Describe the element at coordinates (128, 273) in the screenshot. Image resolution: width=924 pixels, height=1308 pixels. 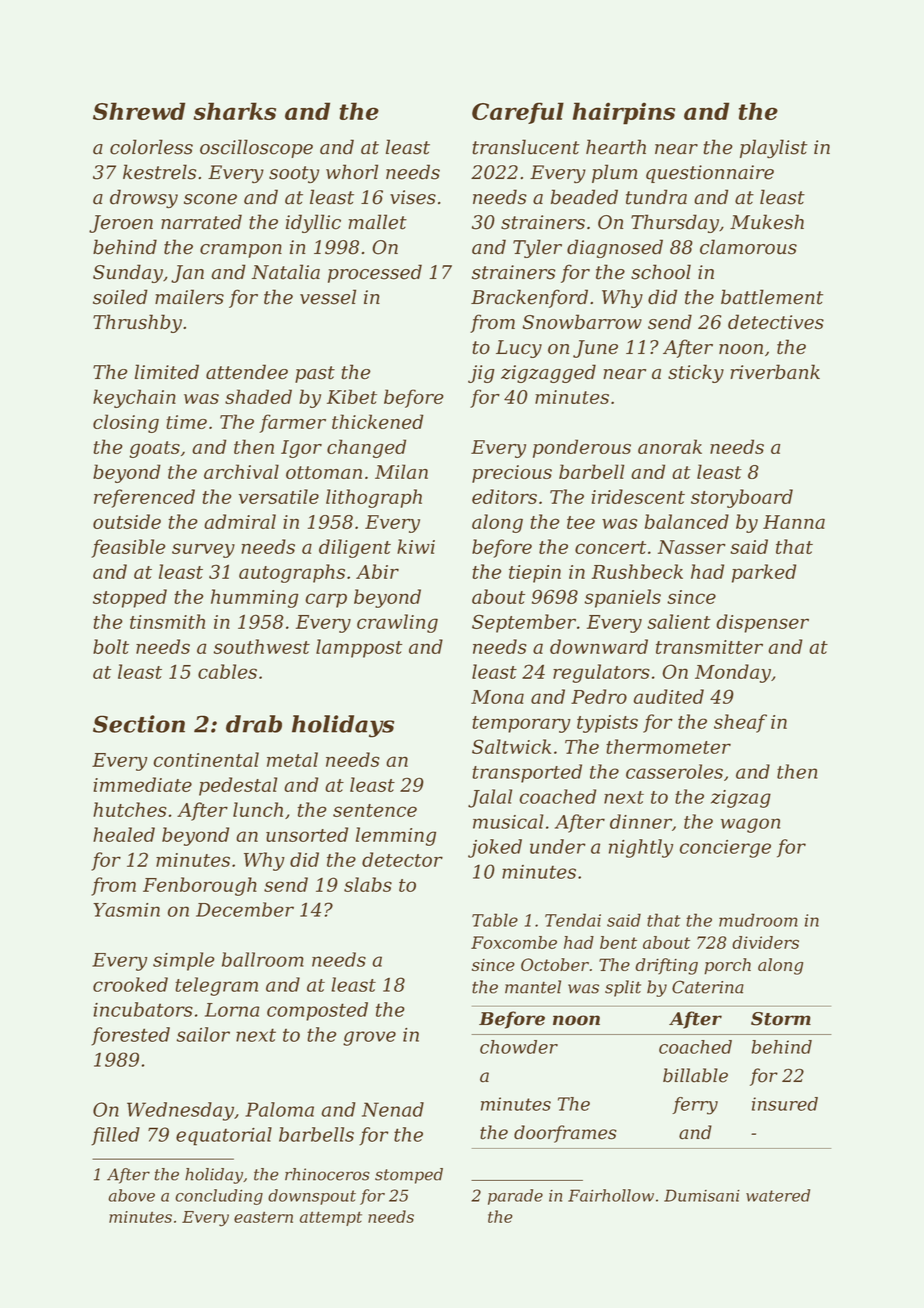
I see `Sunday` at that location.
